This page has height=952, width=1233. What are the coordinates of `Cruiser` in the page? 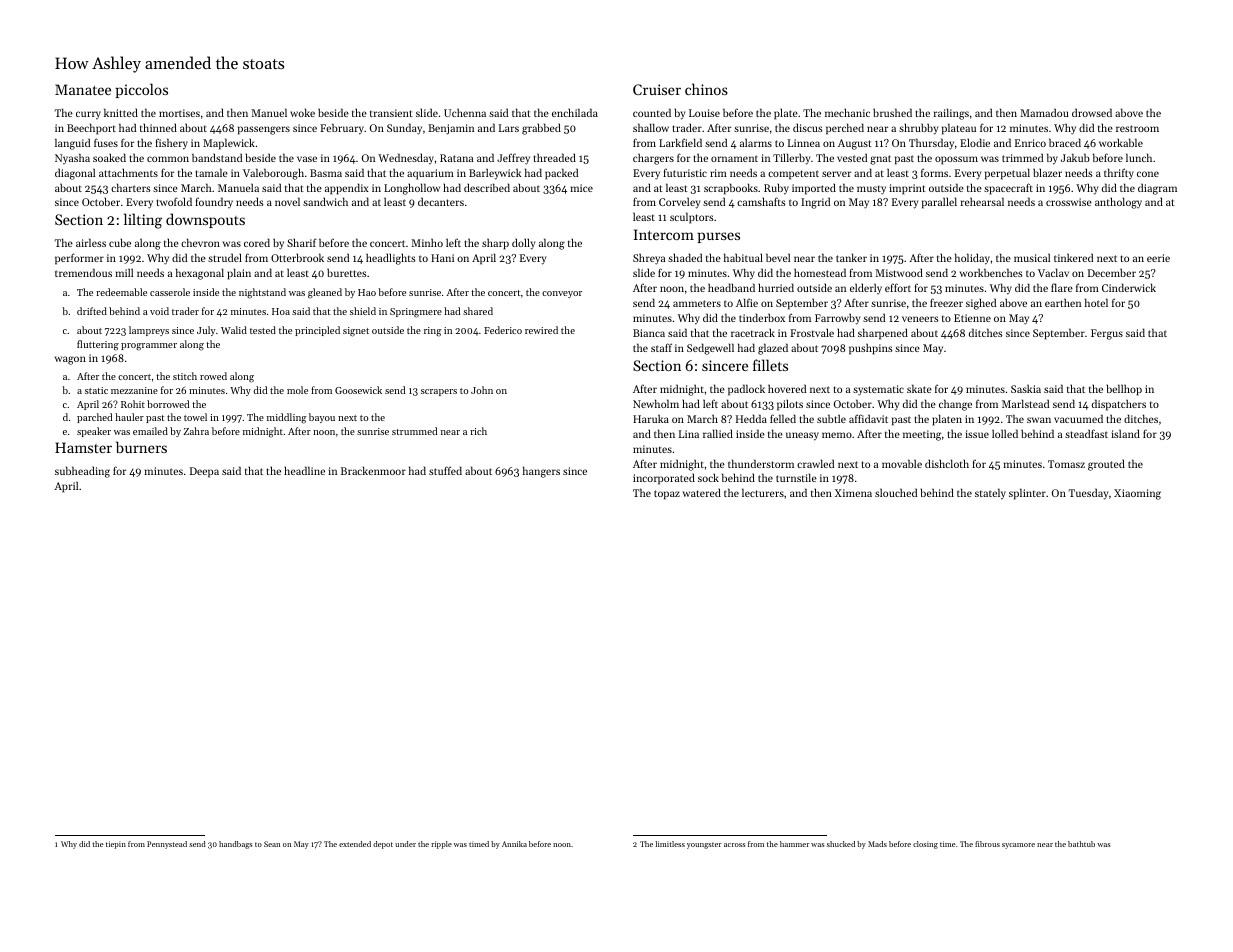 It's located at (657, 89).
